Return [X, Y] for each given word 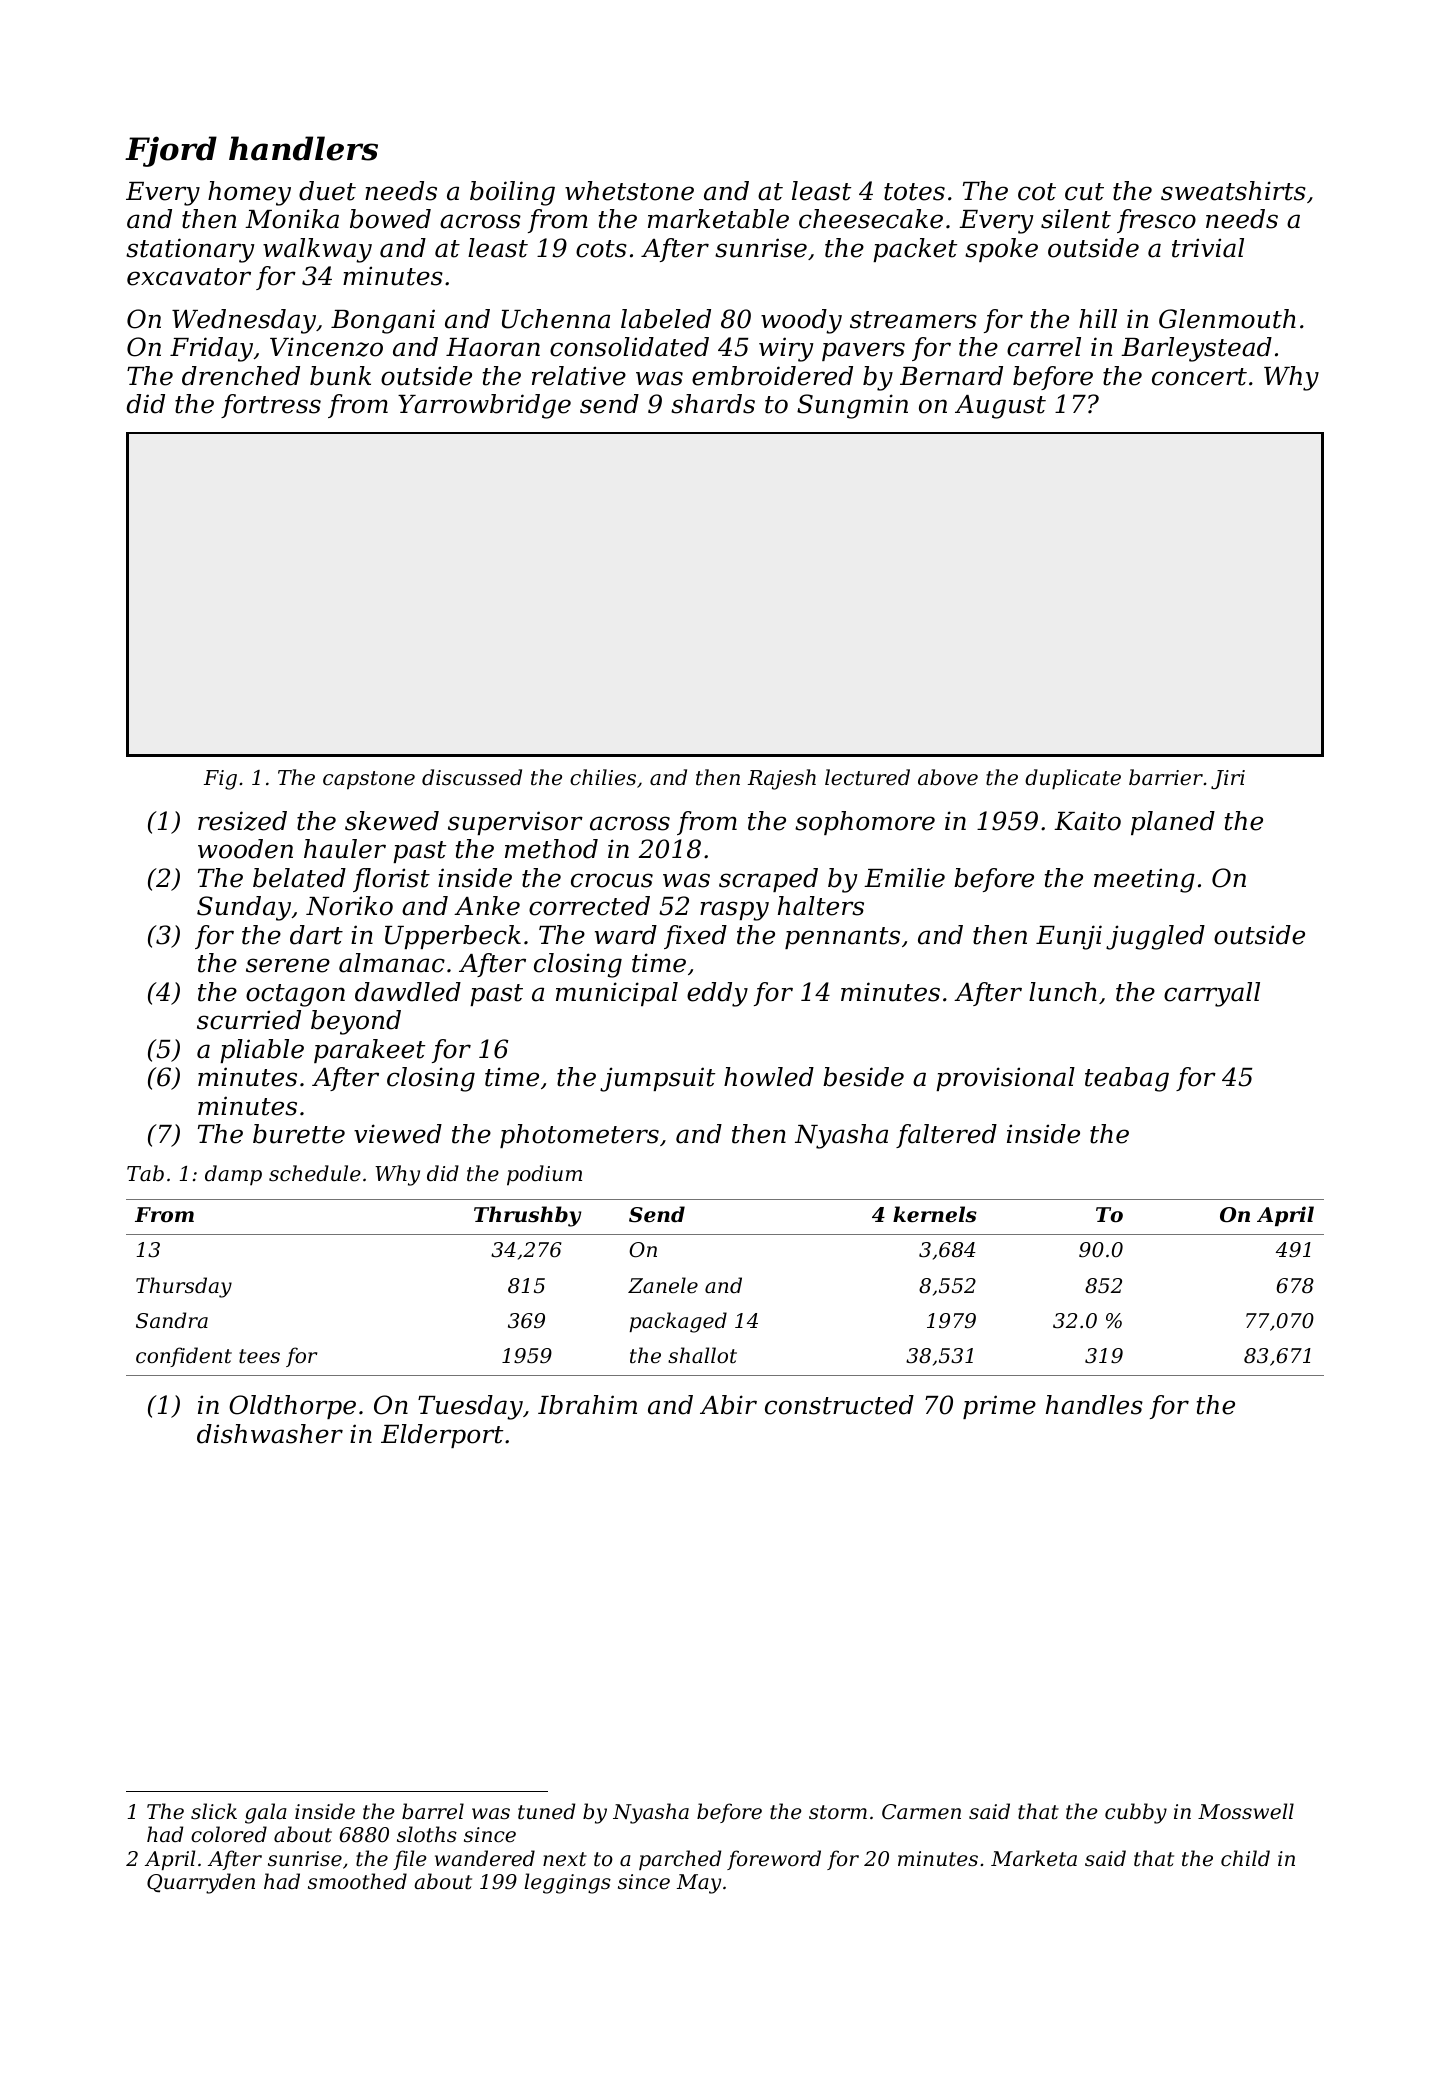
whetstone [629, 191]
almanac [392, 963]
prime [999, 1407]
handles [1094, 1405]
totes [914, 192]
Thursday [184, 1287]
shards [713, 404]
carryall [1212, 994]
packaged [678, 1322]
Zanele [663, 1285]
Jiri [1228, 779]
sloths [427, 1834]
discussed [472, 777]
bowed [390, 219]
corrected [589, 906]
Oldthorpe [292, 1407]
